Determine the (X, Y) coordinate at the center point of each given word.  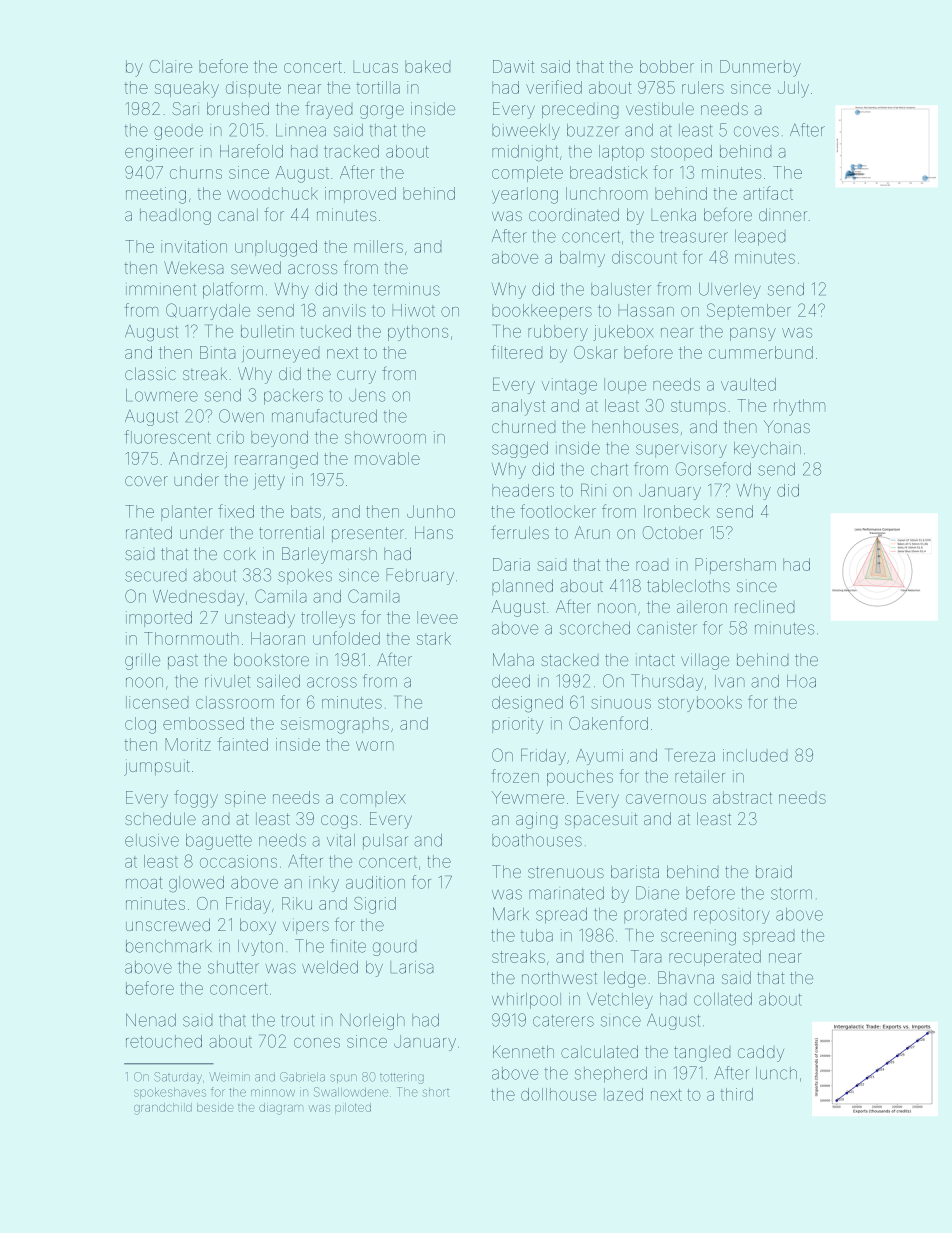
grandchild (163, 1109)
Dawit (513, 66)
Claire (171, 66)
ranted (149, 532)
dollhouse (558, 1094)
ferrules (520, 532)
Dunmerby (760, 68)
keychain (767, 450)
